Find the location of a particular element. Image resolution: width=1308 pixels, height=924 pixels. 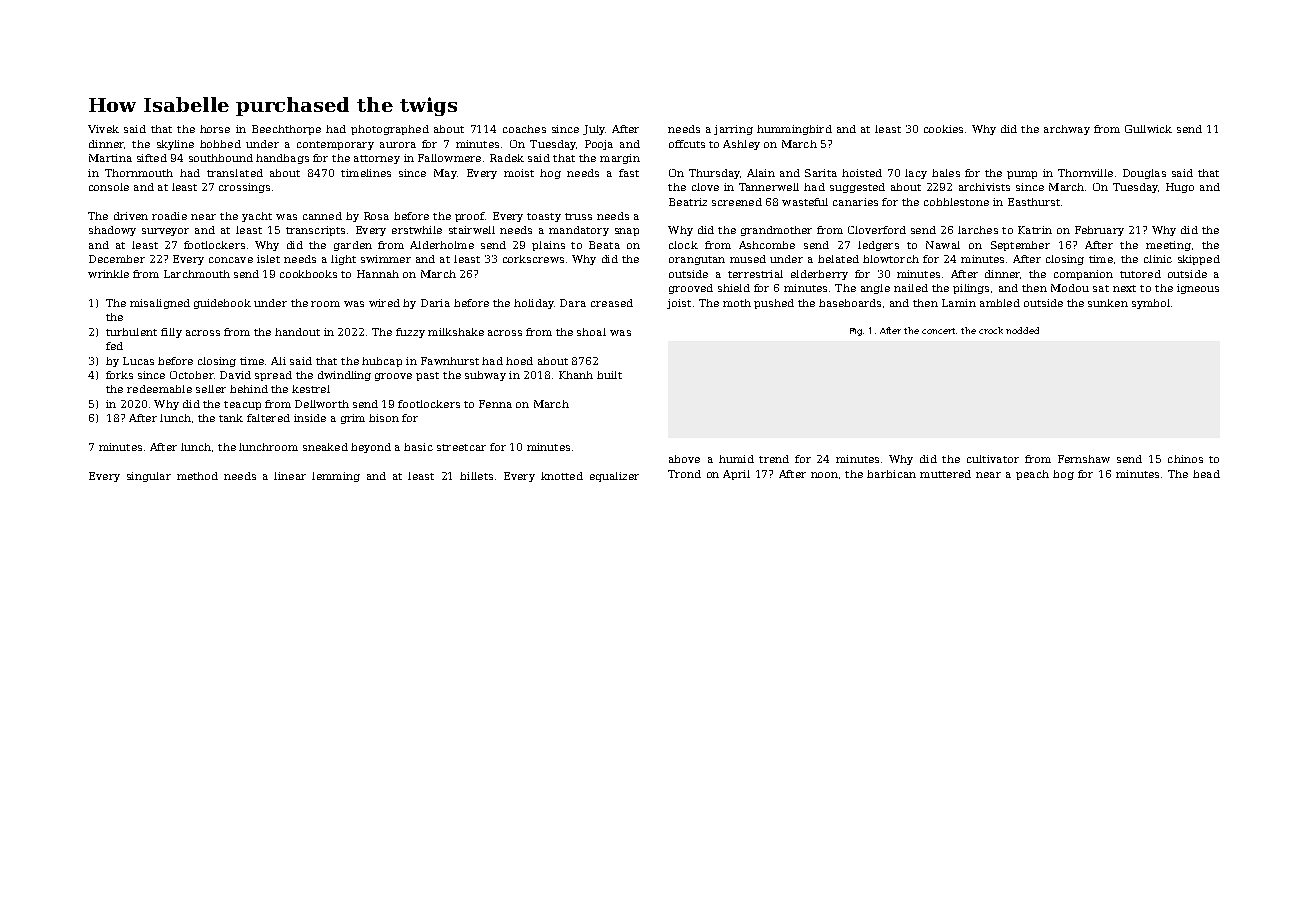

Vivek is located at coordinates (103, 129).
